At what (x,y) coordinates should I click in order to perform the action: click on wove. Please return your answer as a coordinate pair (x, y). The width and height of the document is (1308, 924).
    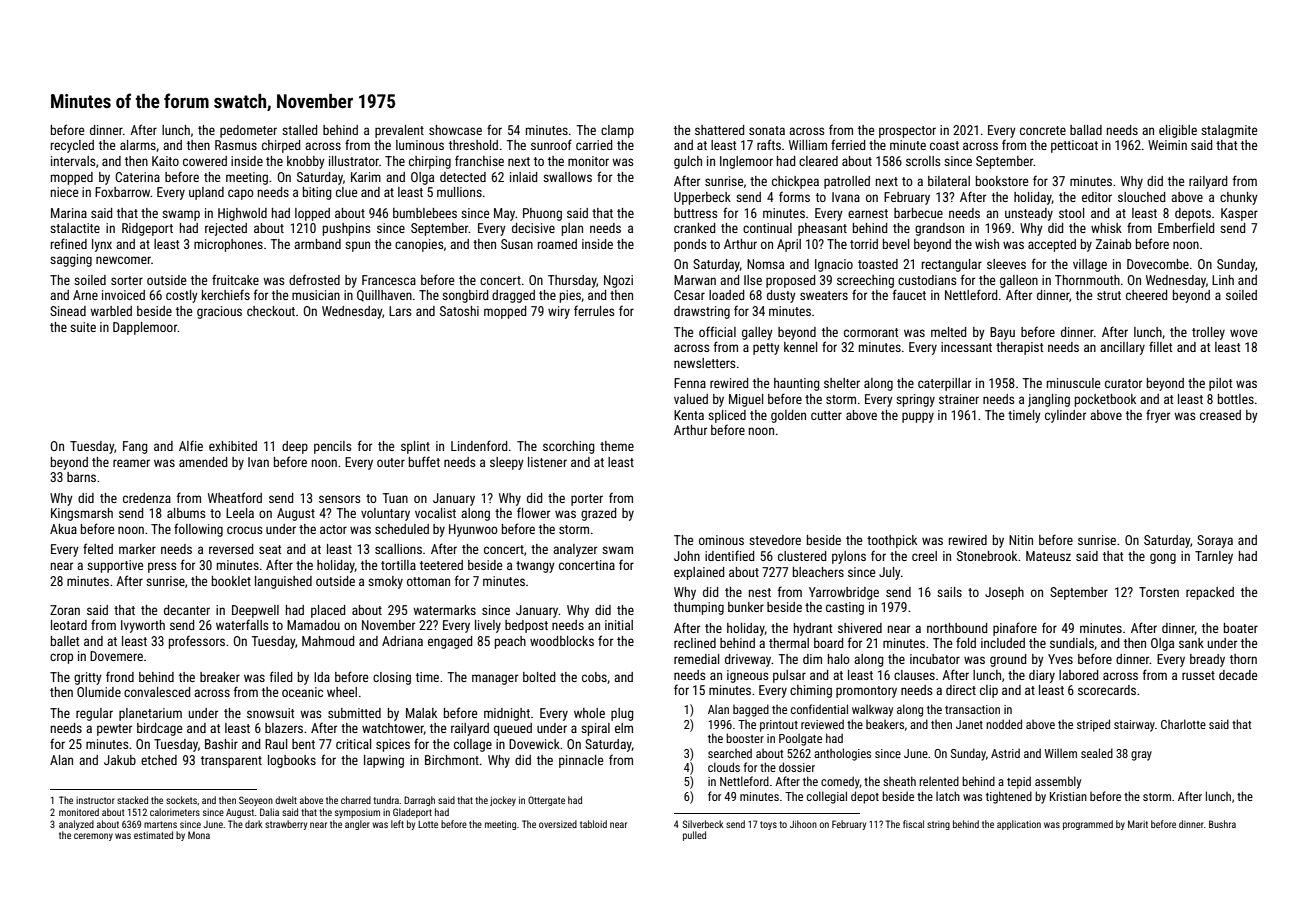
    Looking at the image, I should click on (1243, 333).
